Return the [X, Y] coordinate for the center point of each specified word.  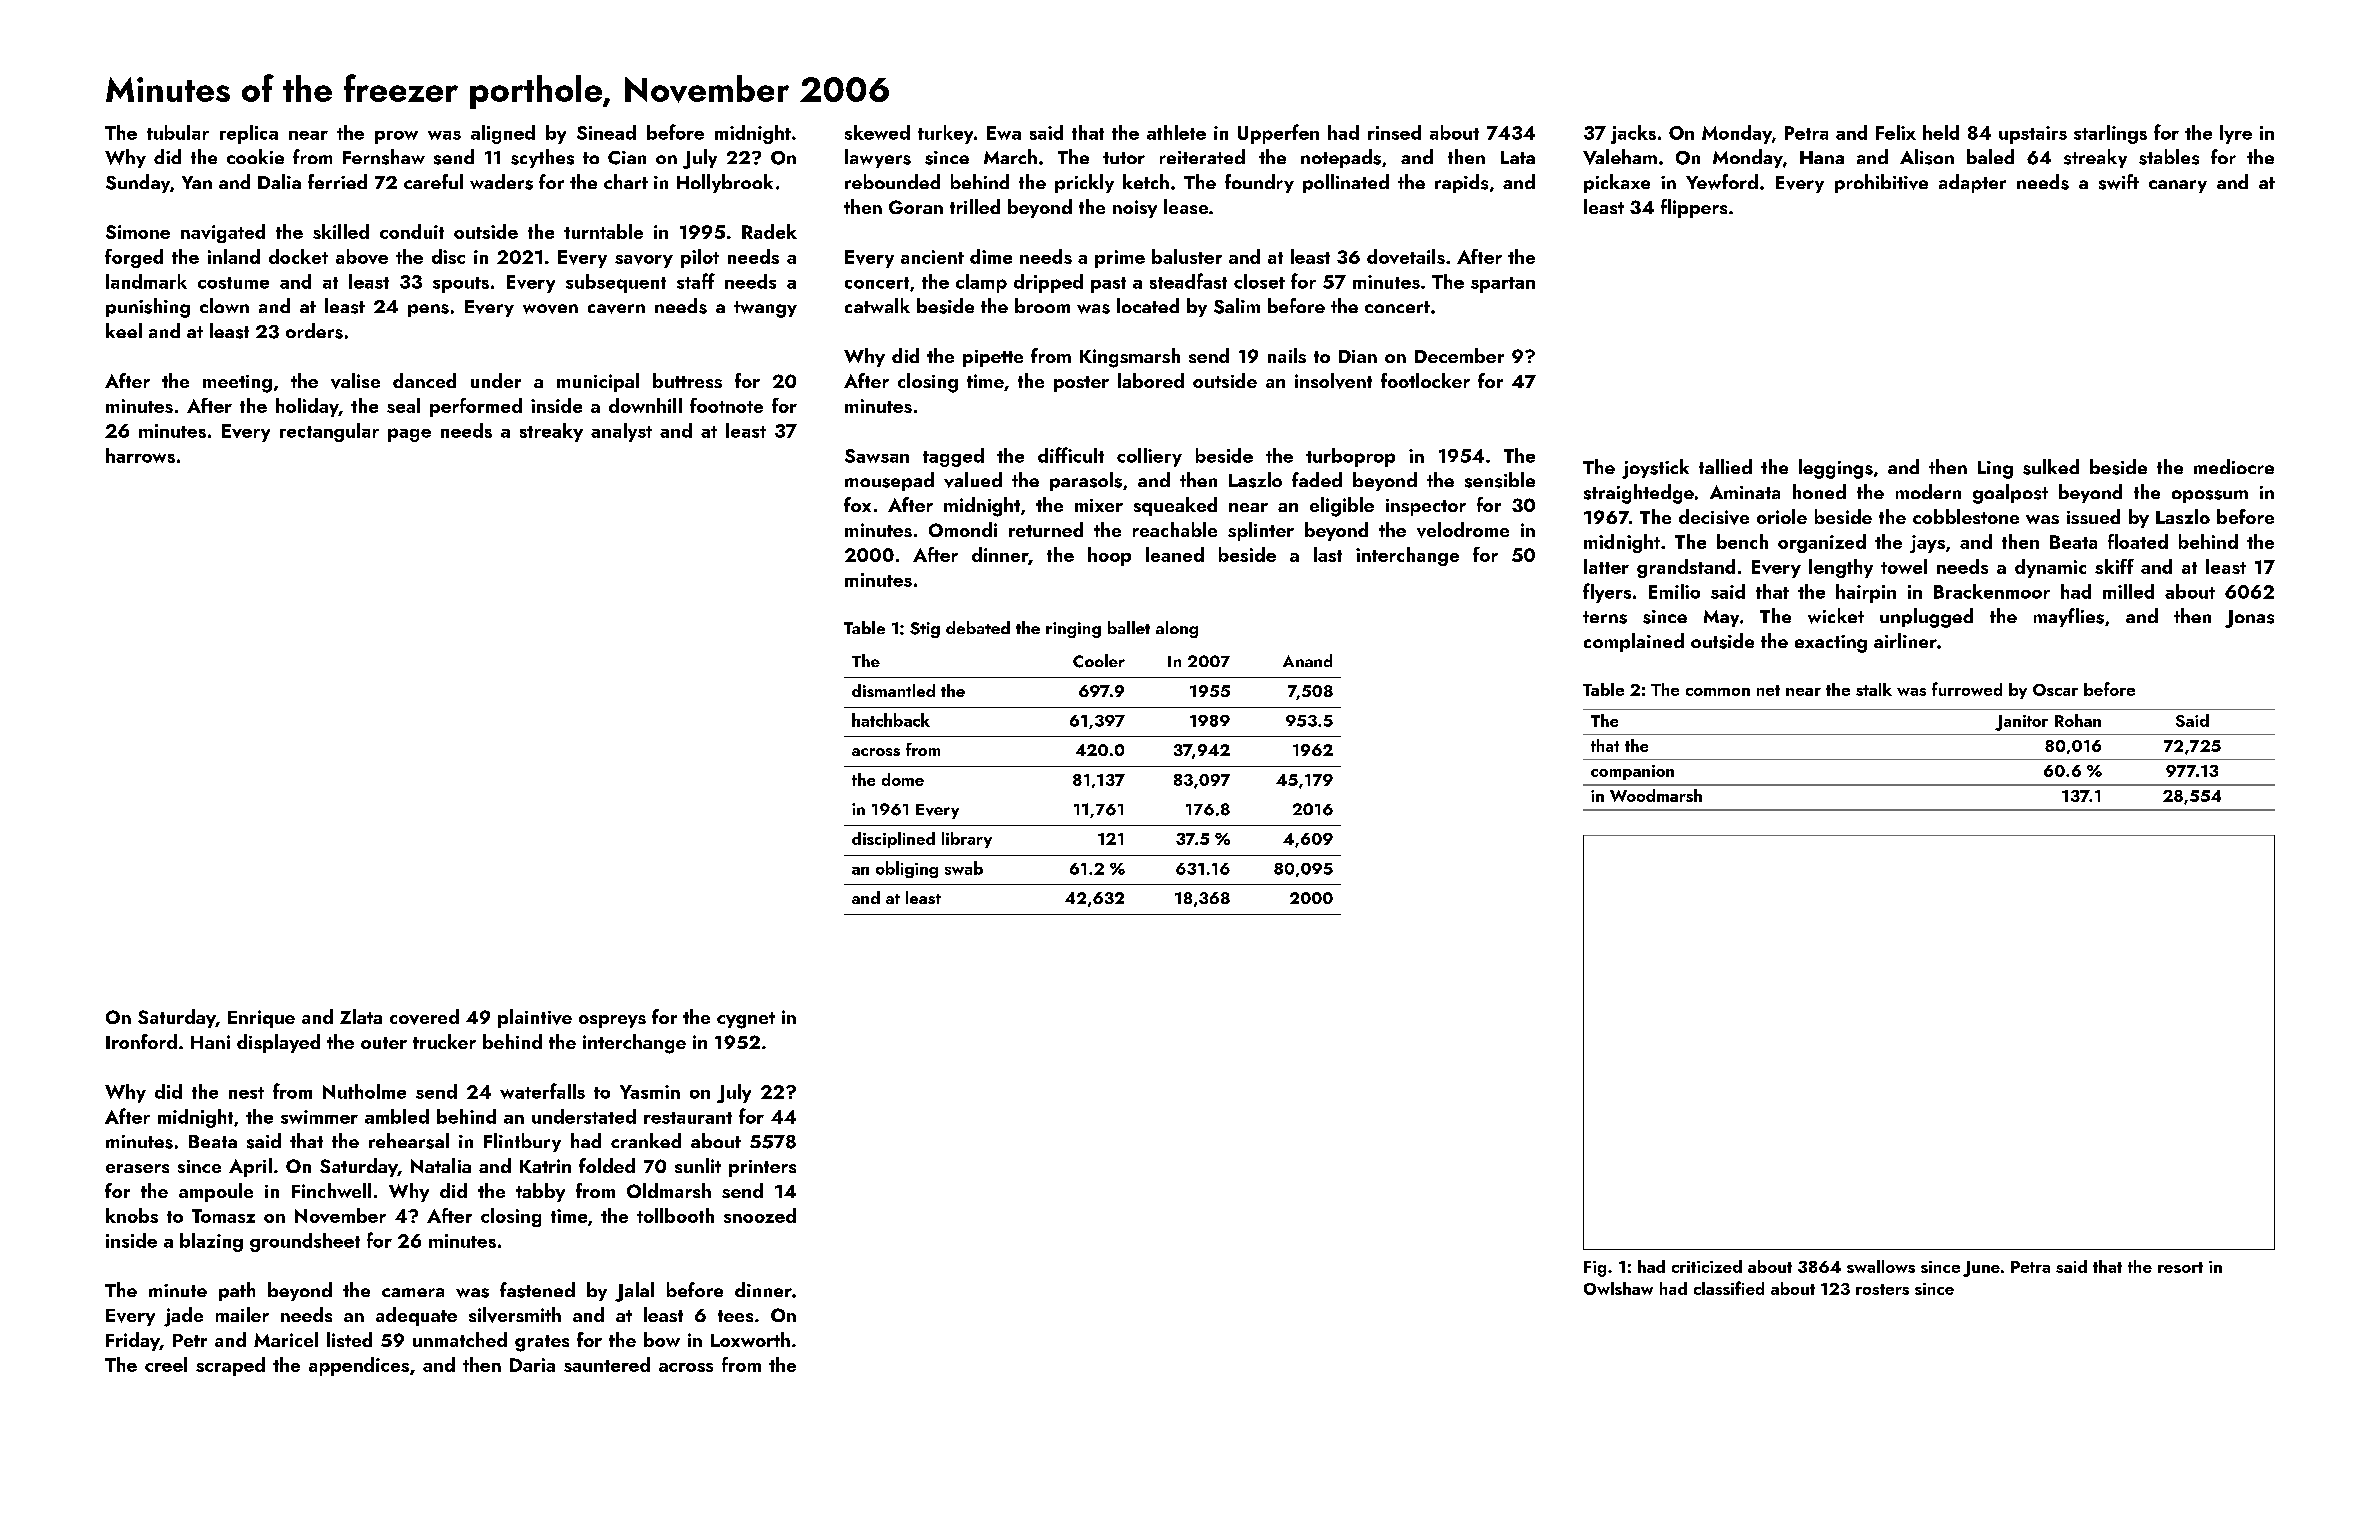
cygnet [746, 1020]
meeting [237, 384]
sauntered [607, 1364]
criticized [1707, 1266]
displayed [278, 1043]
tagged [953, 457]
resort [2180, 1267]
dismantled [893, 690]
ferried [337, 181]
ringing [1073, 630]
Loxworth [750, 1339]
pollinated [1346, 183]
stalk [1874, 689]
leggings [1836, 469]
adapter [1972, 183]
